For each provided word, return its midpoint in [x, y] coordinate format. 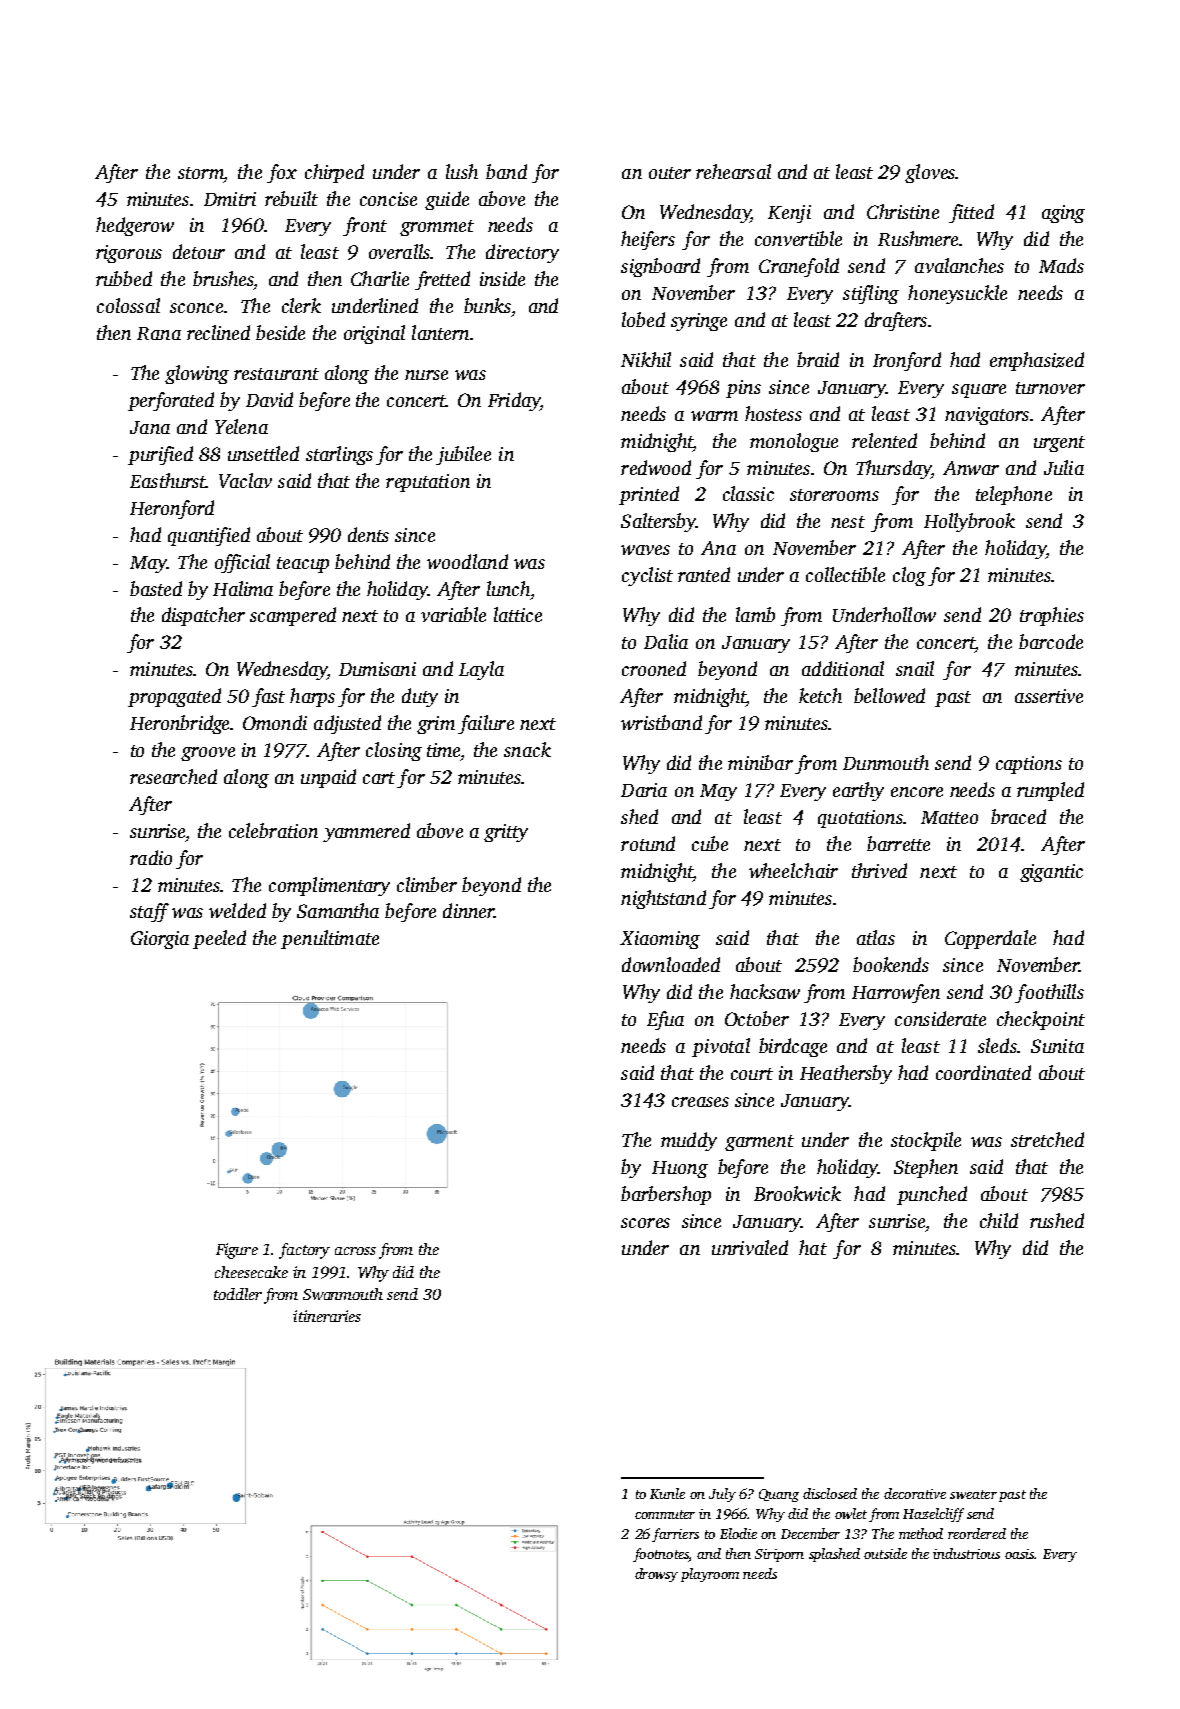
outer [670, 173]
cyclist [647, 576]
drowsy [656, 1575]
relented [884, 440]
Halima [243, 588]
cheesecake [251, 1272]
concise [388, 199]
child [999, 1220]
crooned [654, 668]
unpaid [328, 778]
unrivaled [750, 1247]
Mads [1061, 265]
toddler [238, 1294]
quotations [860, 819]
